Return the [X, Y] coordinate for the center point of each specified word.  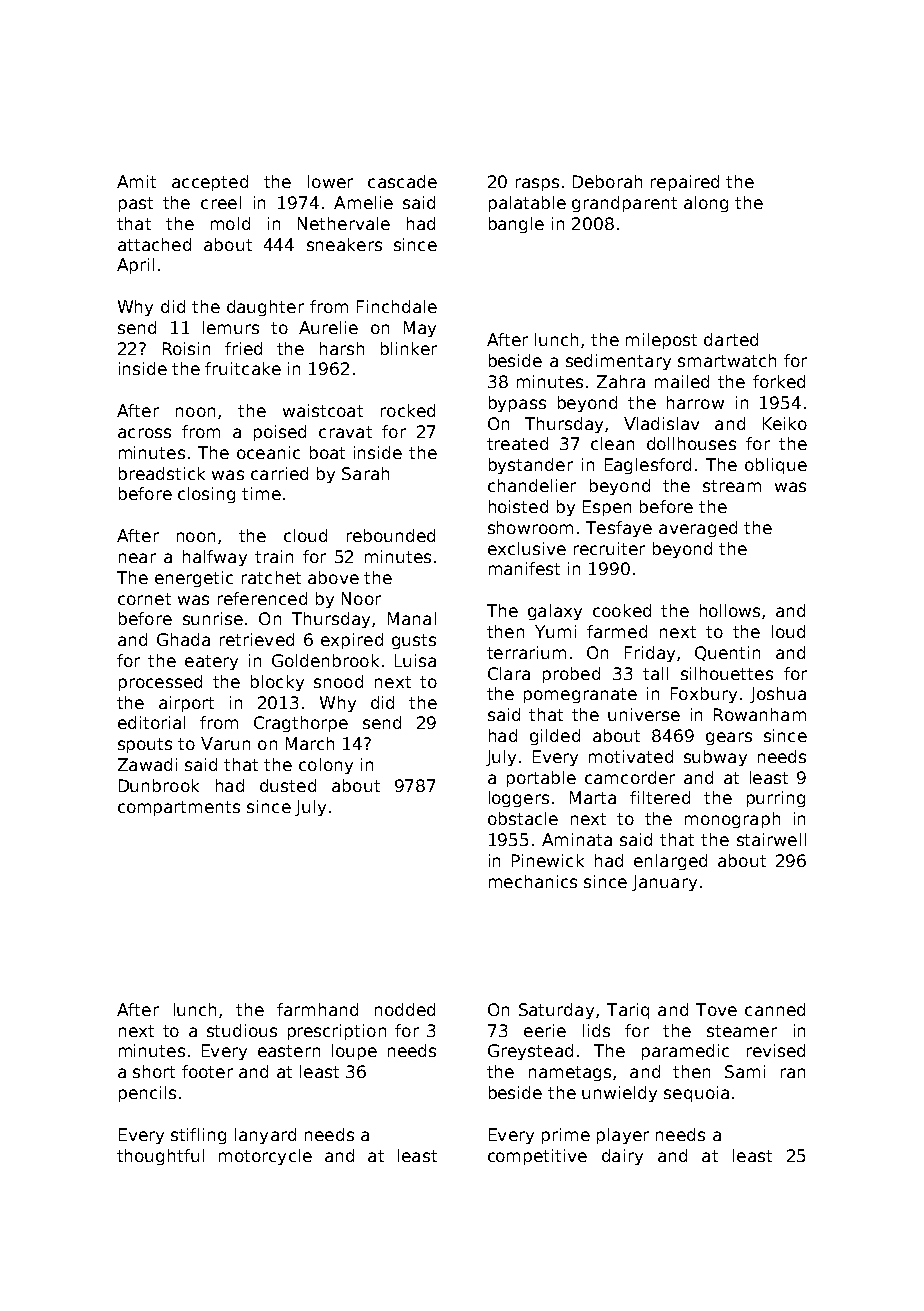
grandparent [624, 204]
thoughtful [160, 1157]
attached [154, 244]
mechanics [533, 881]
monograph [732, 820]
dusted [288, 785]
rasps [537, 184]
